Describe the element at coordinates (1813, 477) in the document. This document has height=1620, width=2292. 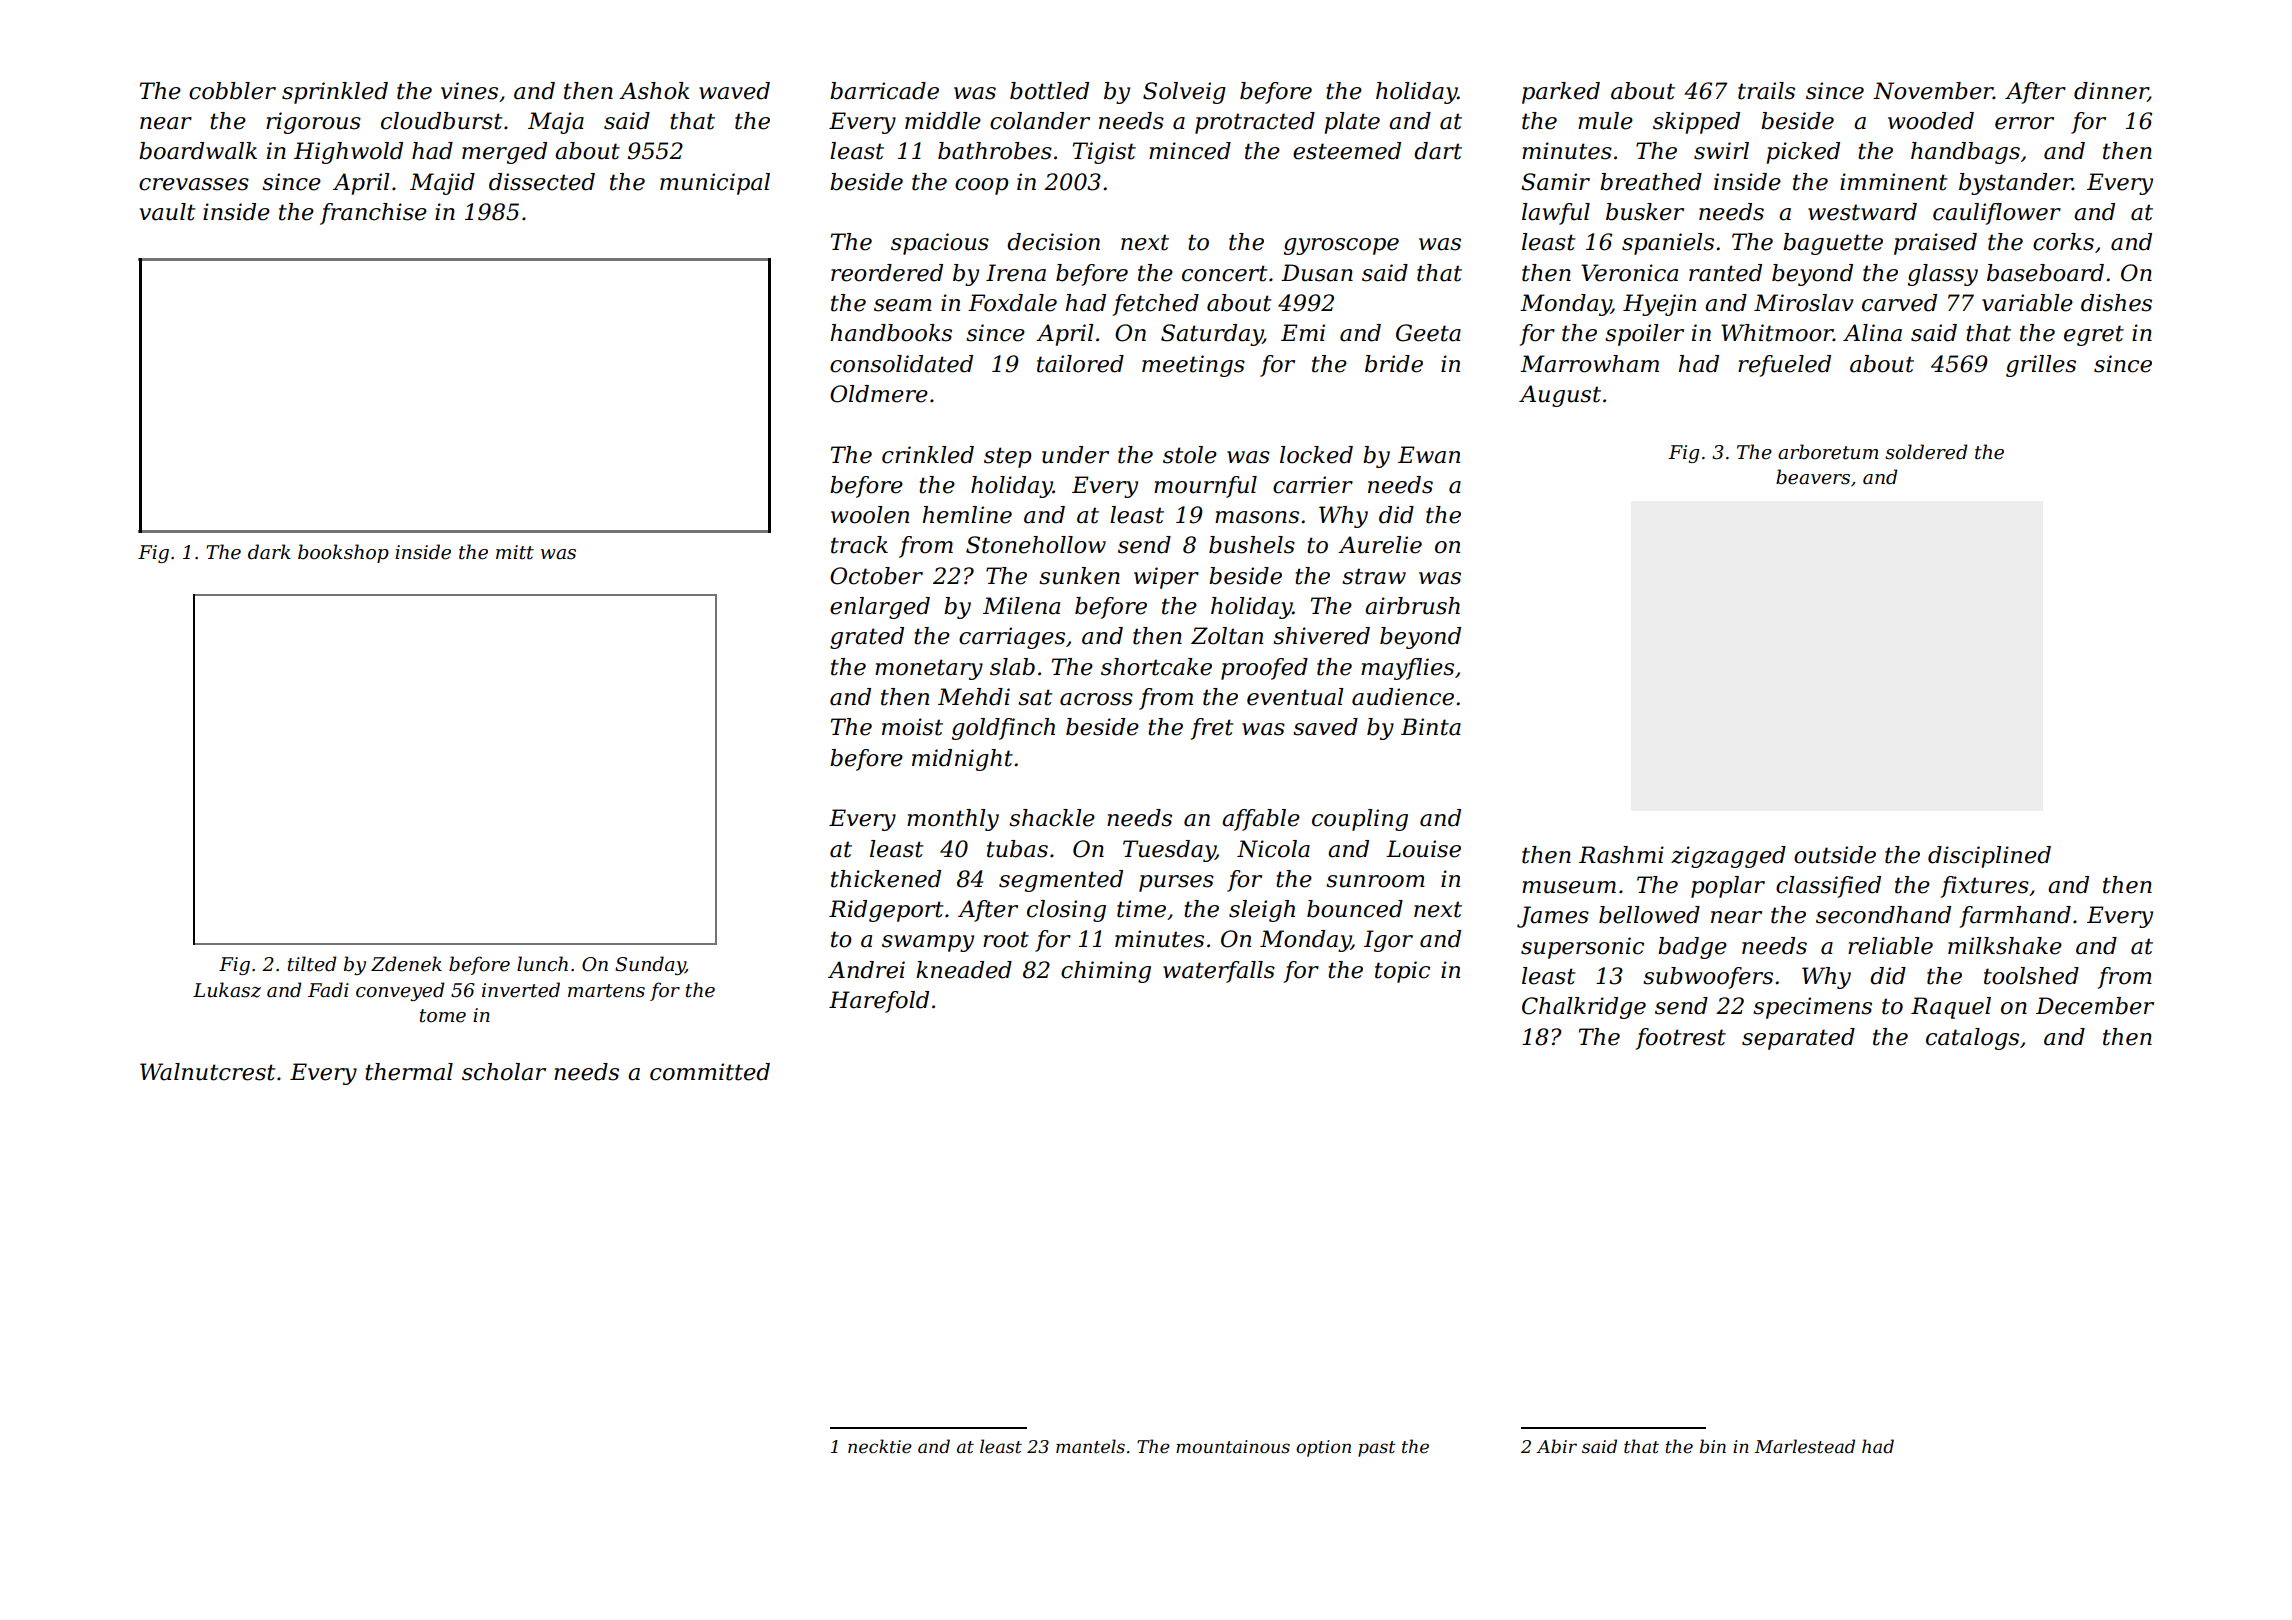
I see `beavers` at that location.
